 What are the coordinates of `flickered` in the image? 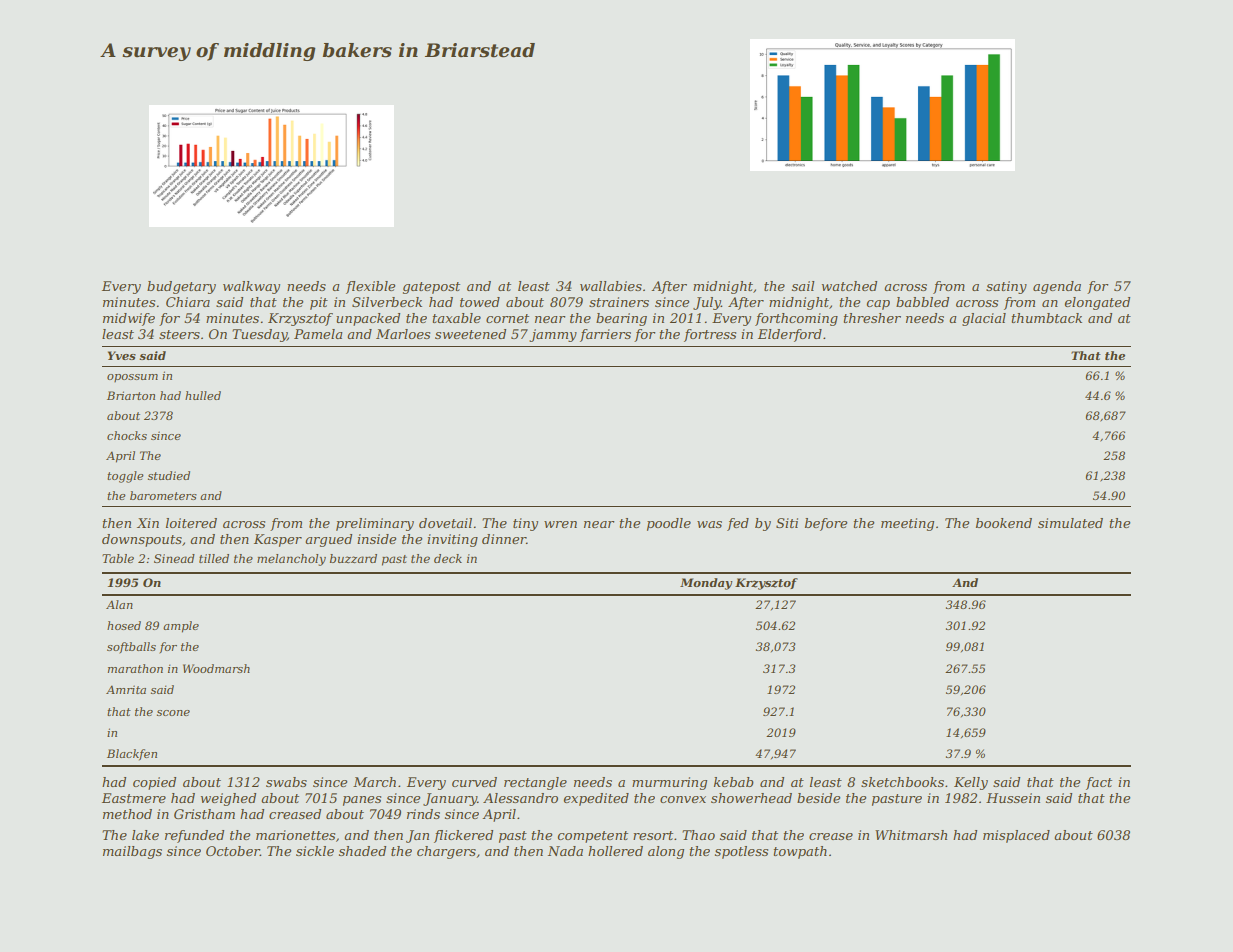 It's located at (463, 836).
